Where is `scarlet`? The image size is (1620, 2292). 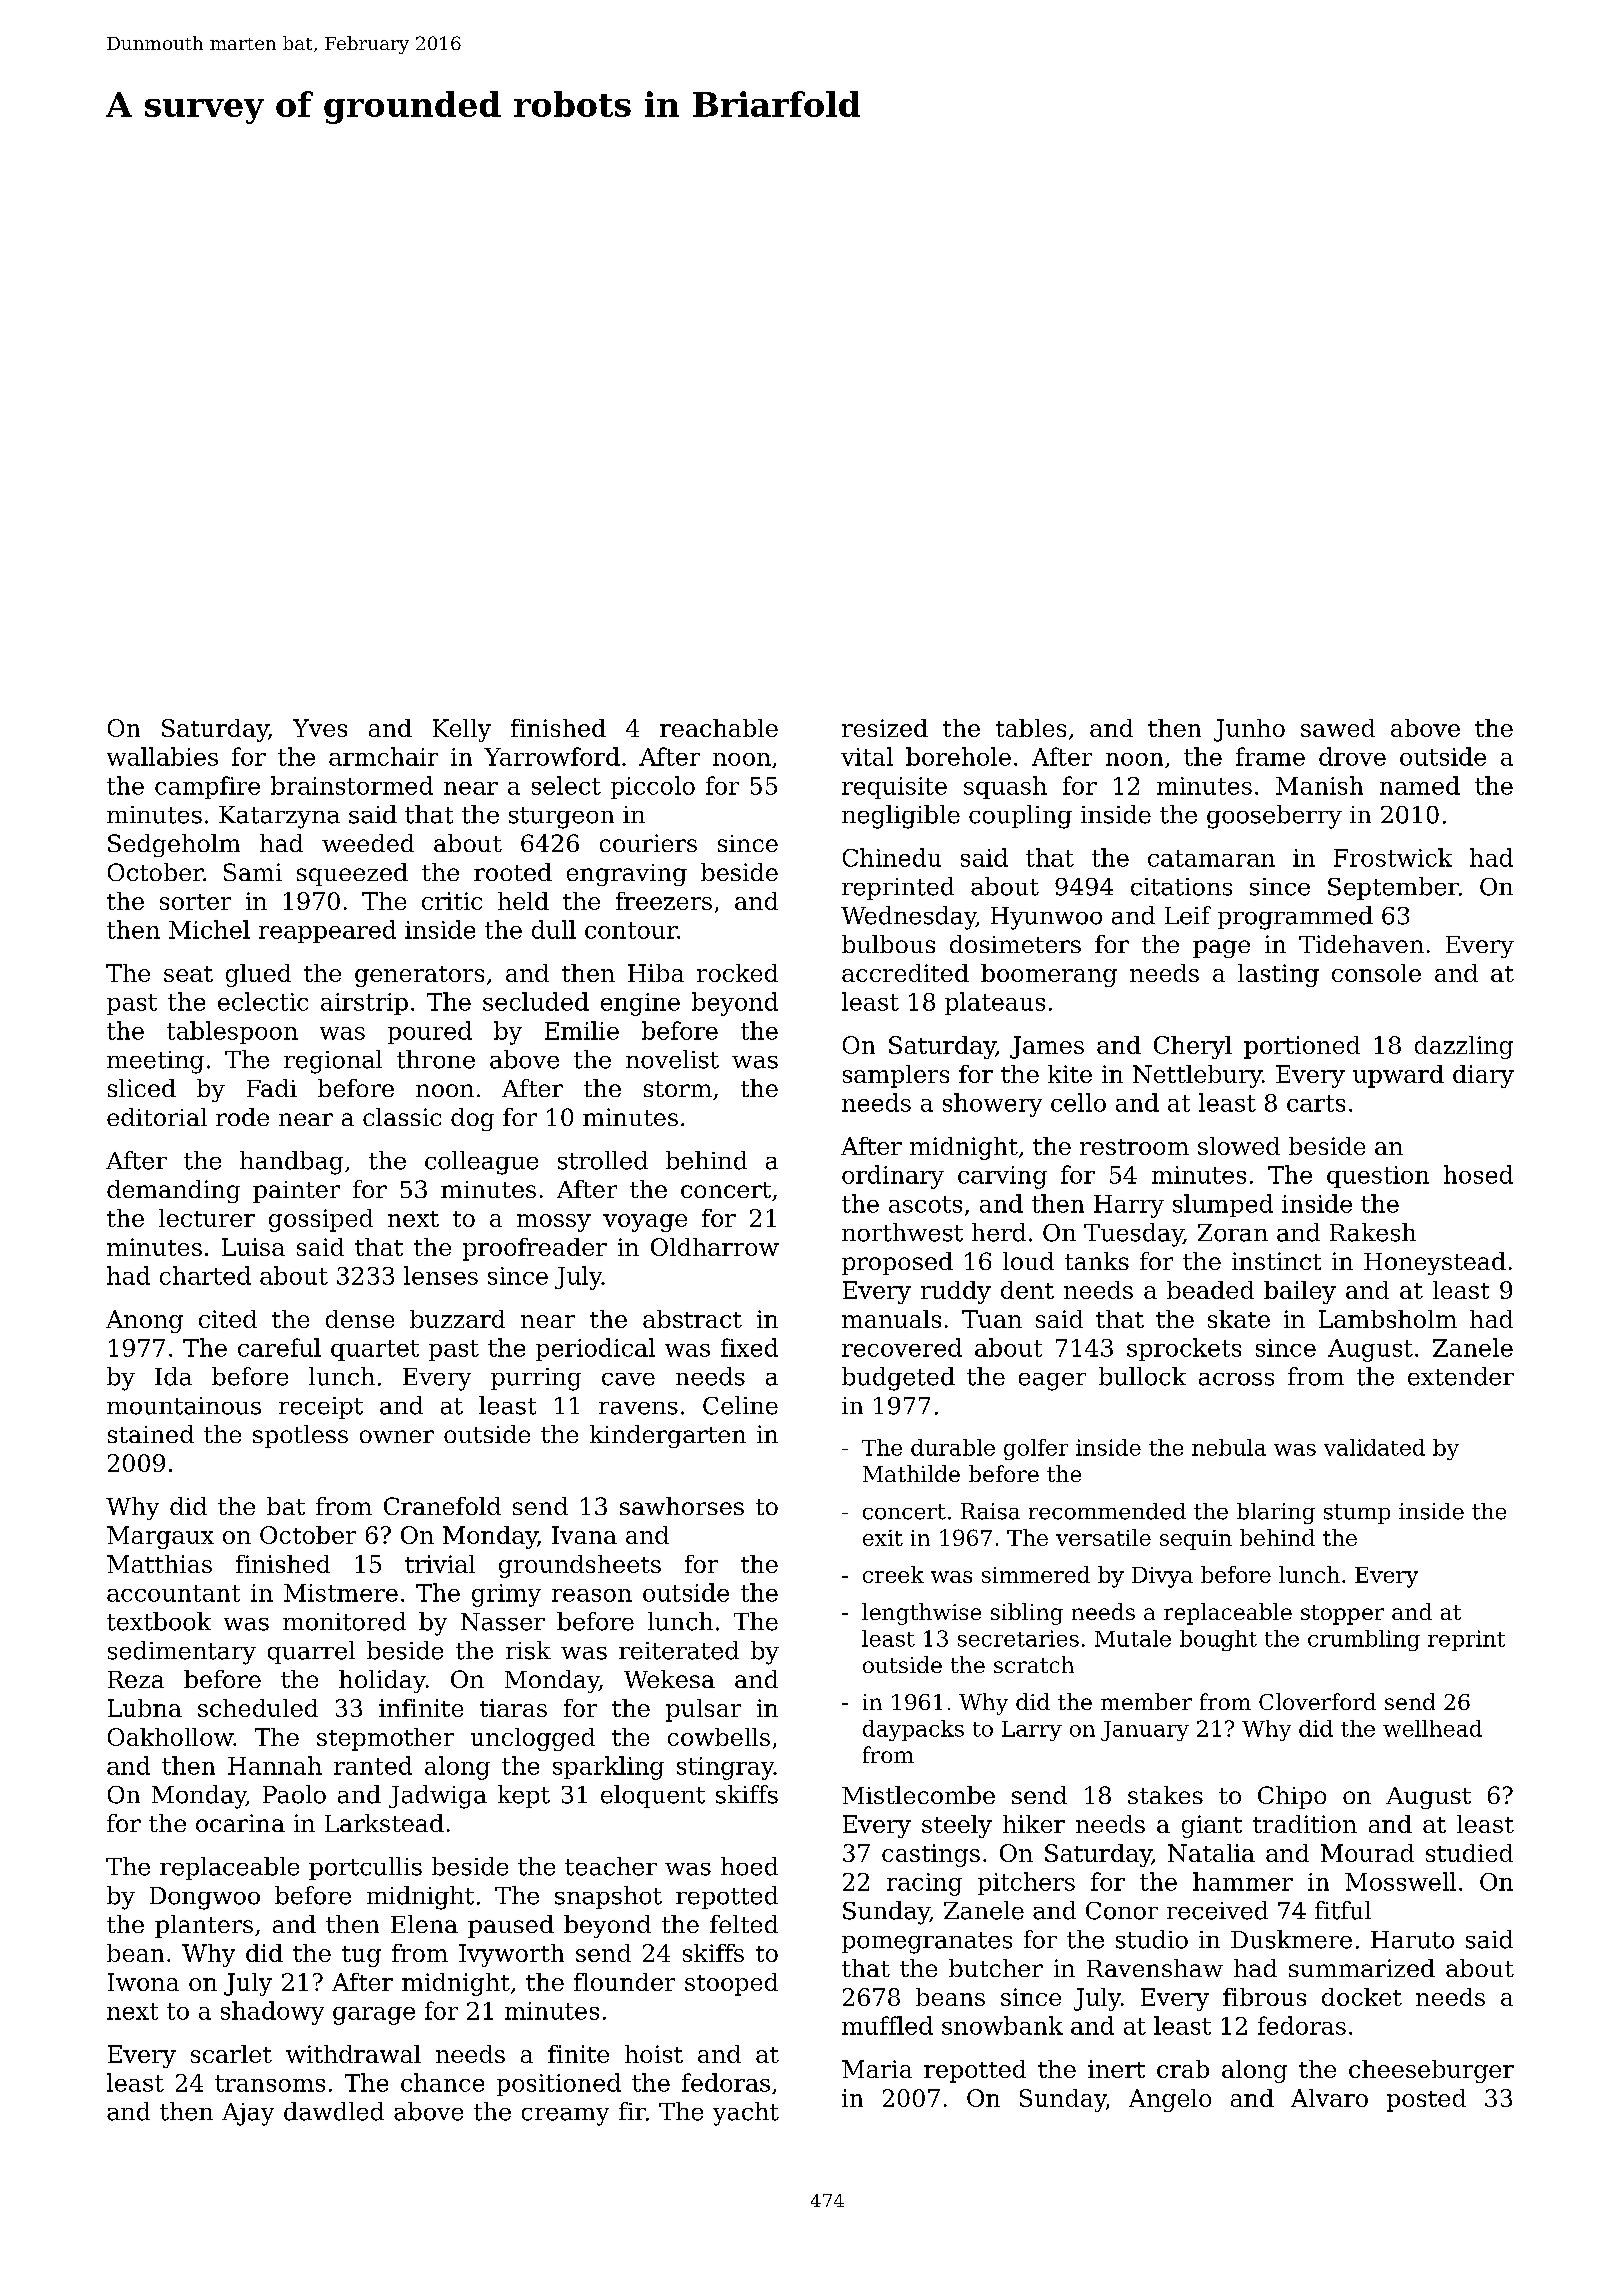 scarlet is located at coordinates (231, 2054).
